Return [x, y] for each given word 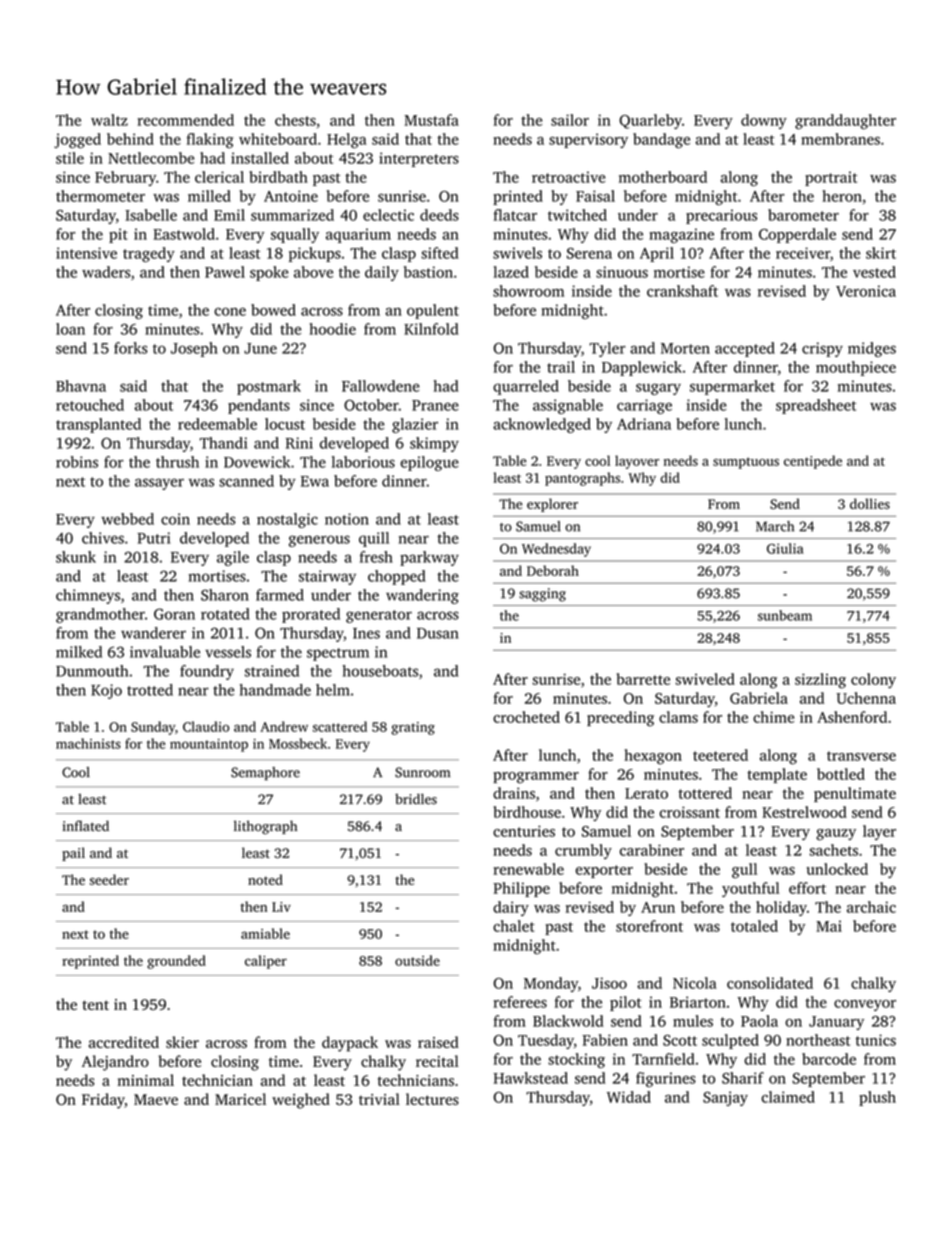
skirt [881, 253]
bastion [428, 272]
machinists [88, 743]
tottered [705, 793]
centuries [524, 831]
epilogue [429, 463]
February [125, 178]
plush [877, 1098]
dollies [870, 503]
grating [413, 728]
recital [437, 1061]
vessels [228, 652]
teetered [720, 755]
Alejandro [115, 1063]
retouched [90, 405]
